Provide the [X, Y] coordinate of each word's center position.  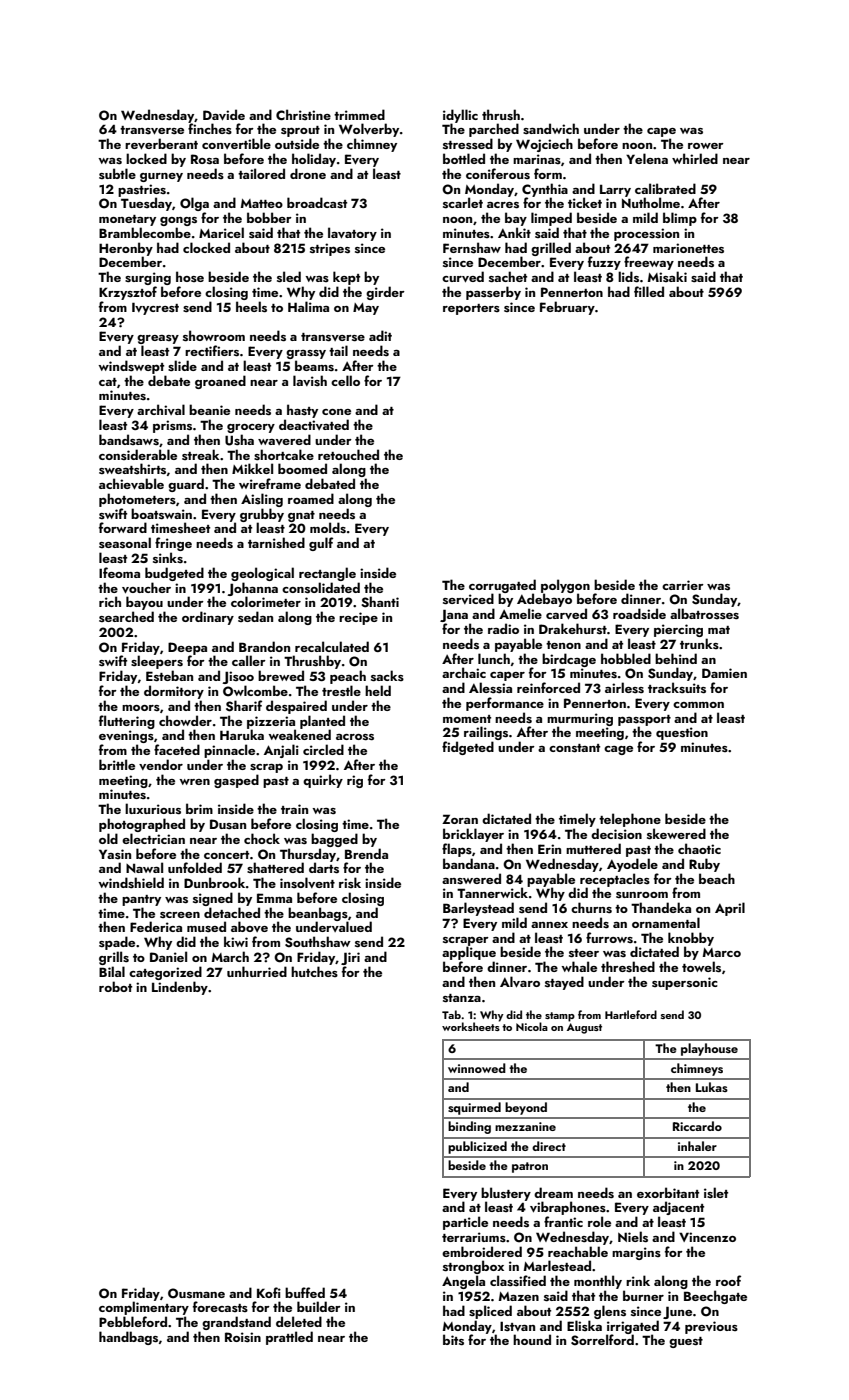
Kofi [269, 1292]
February [567, 308]
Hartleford [631, 1014]
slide [182, 366]
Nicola [532, 1026]
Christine [303, 114]
